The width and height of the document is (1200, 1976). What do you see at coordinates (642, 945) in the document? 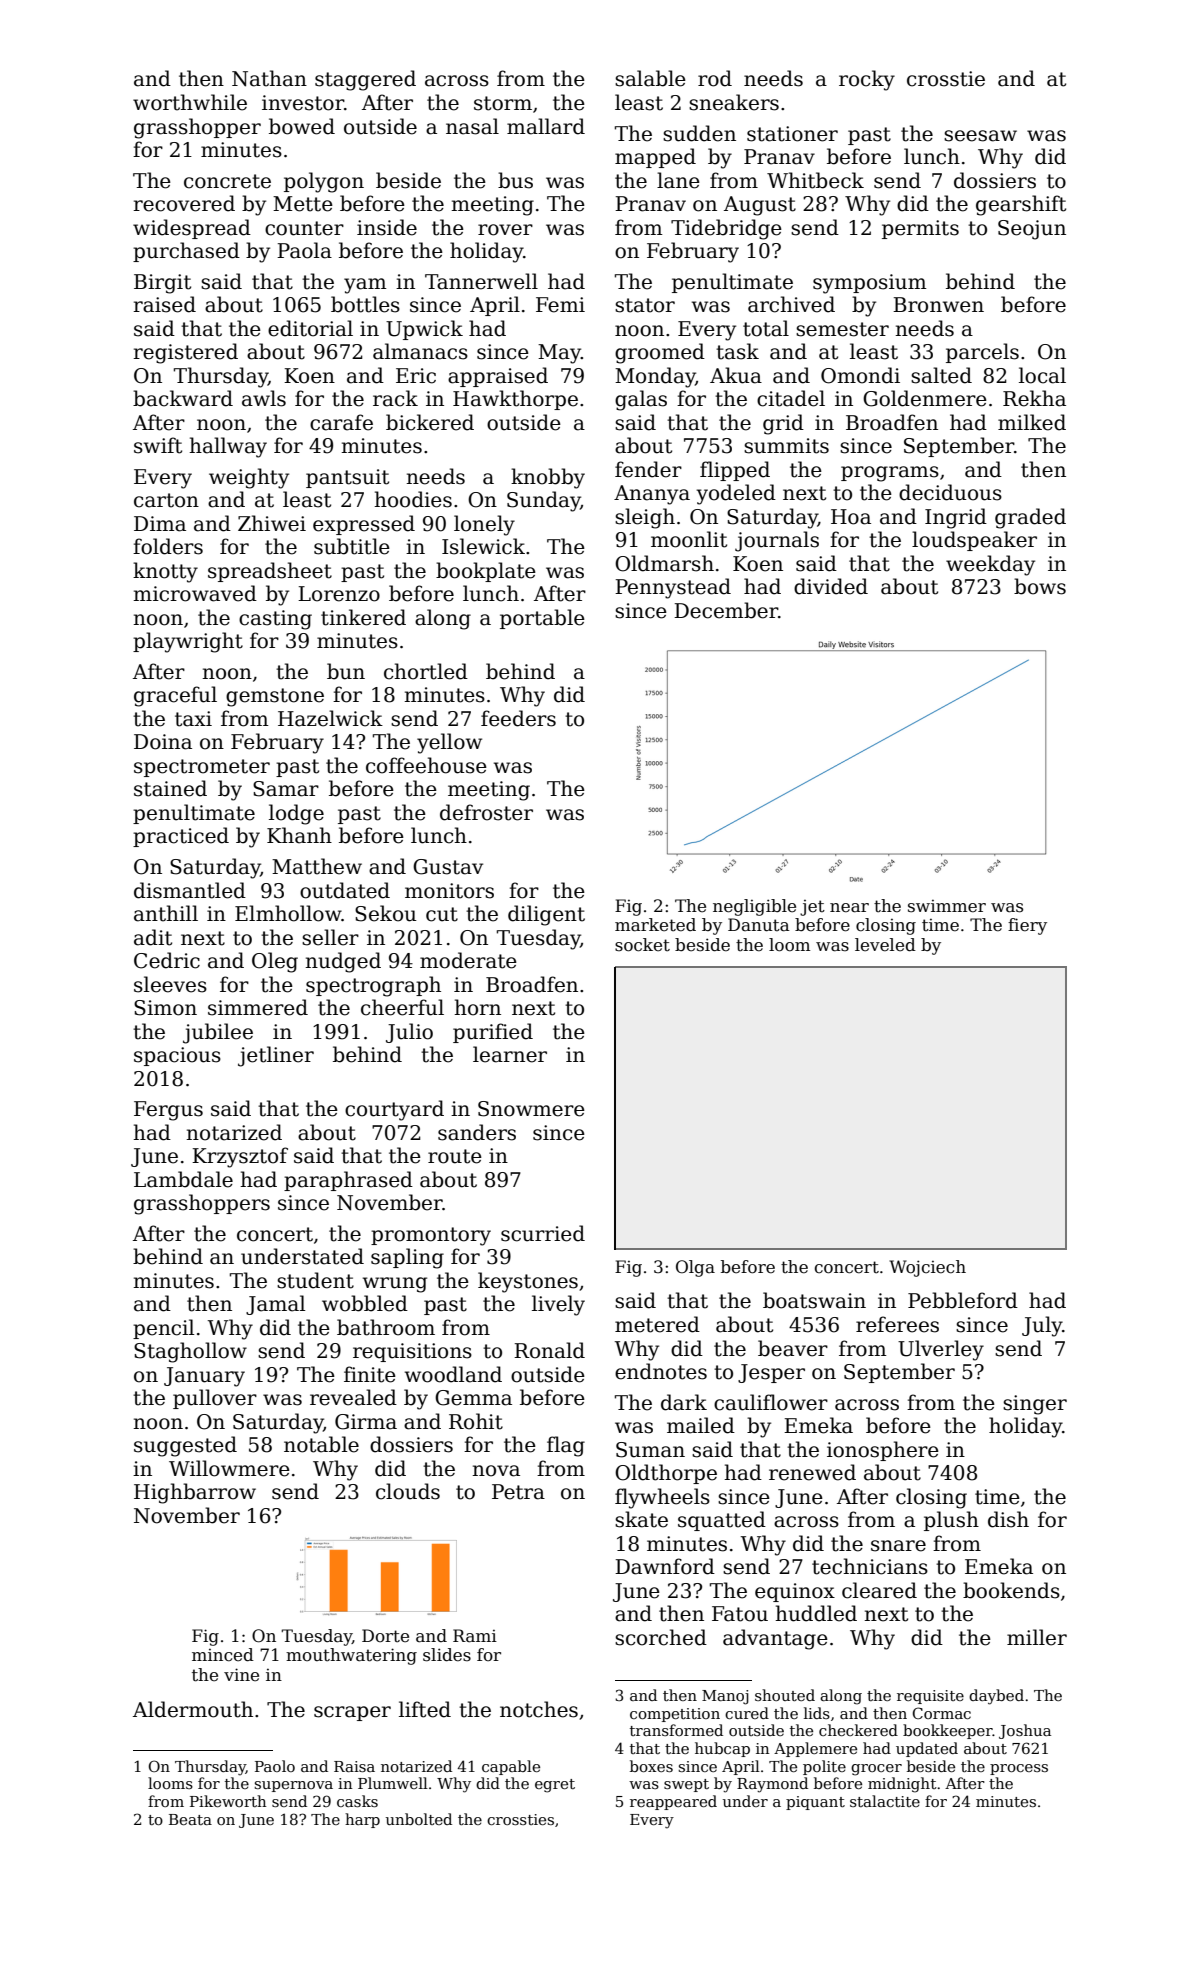
I see `socket` at bounding box center [642, 945].
